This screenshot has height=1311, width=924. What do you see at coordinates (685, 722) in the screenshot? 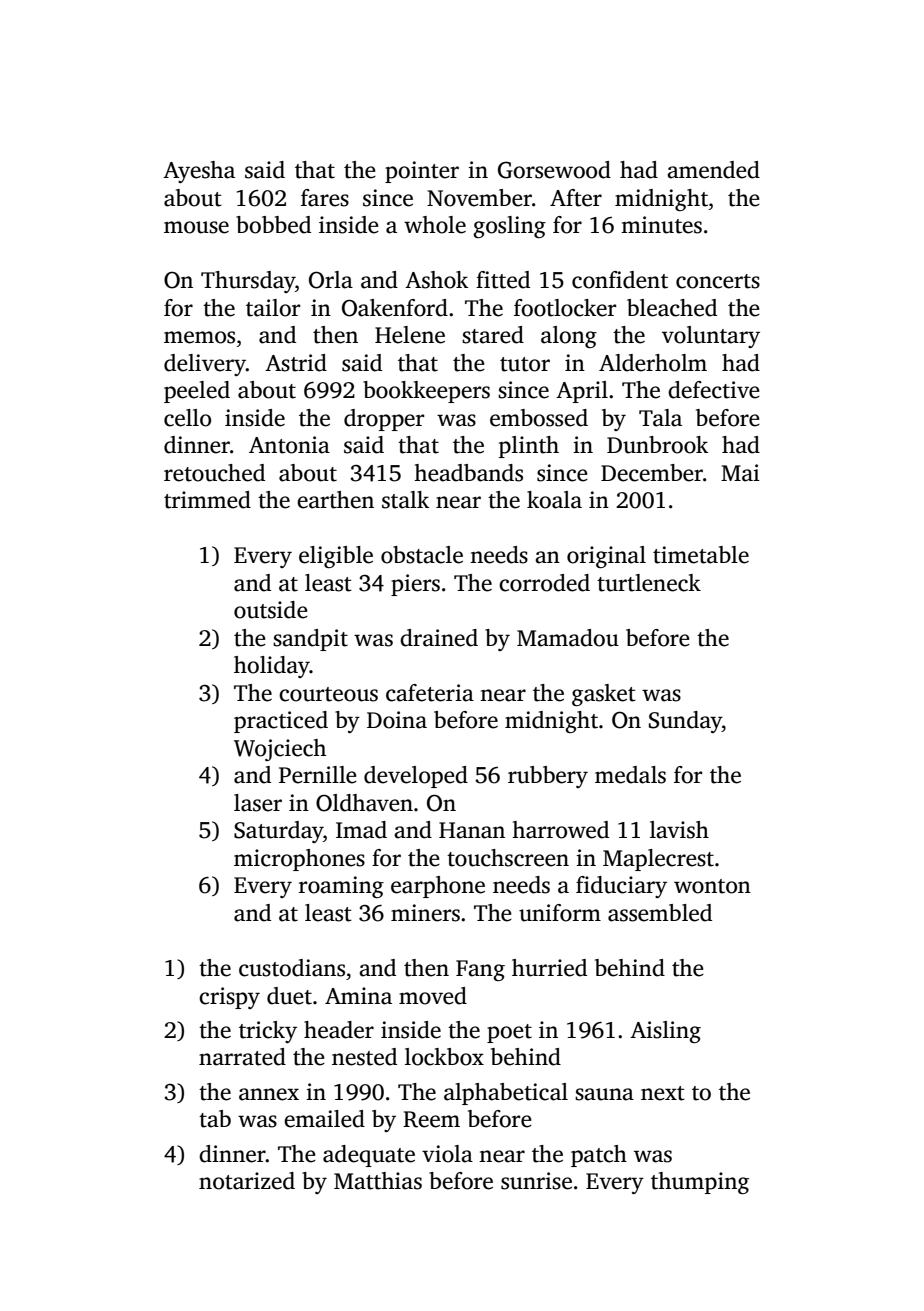
I see `Sunday` at bounding box center [685, 722].
